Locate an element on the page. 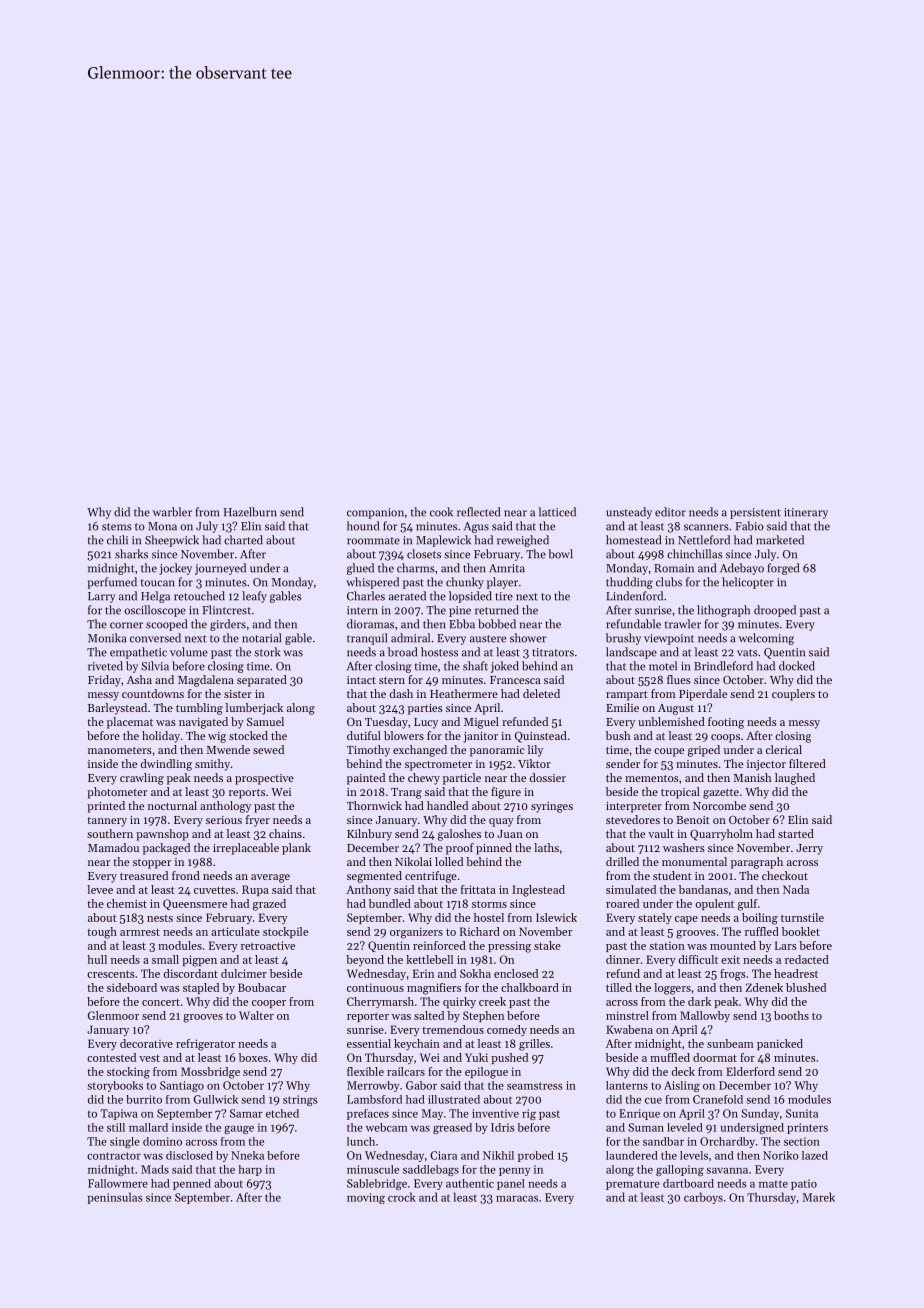 The height and width of the document is (1308, 924). chains is located at coordinates (285, 833).
